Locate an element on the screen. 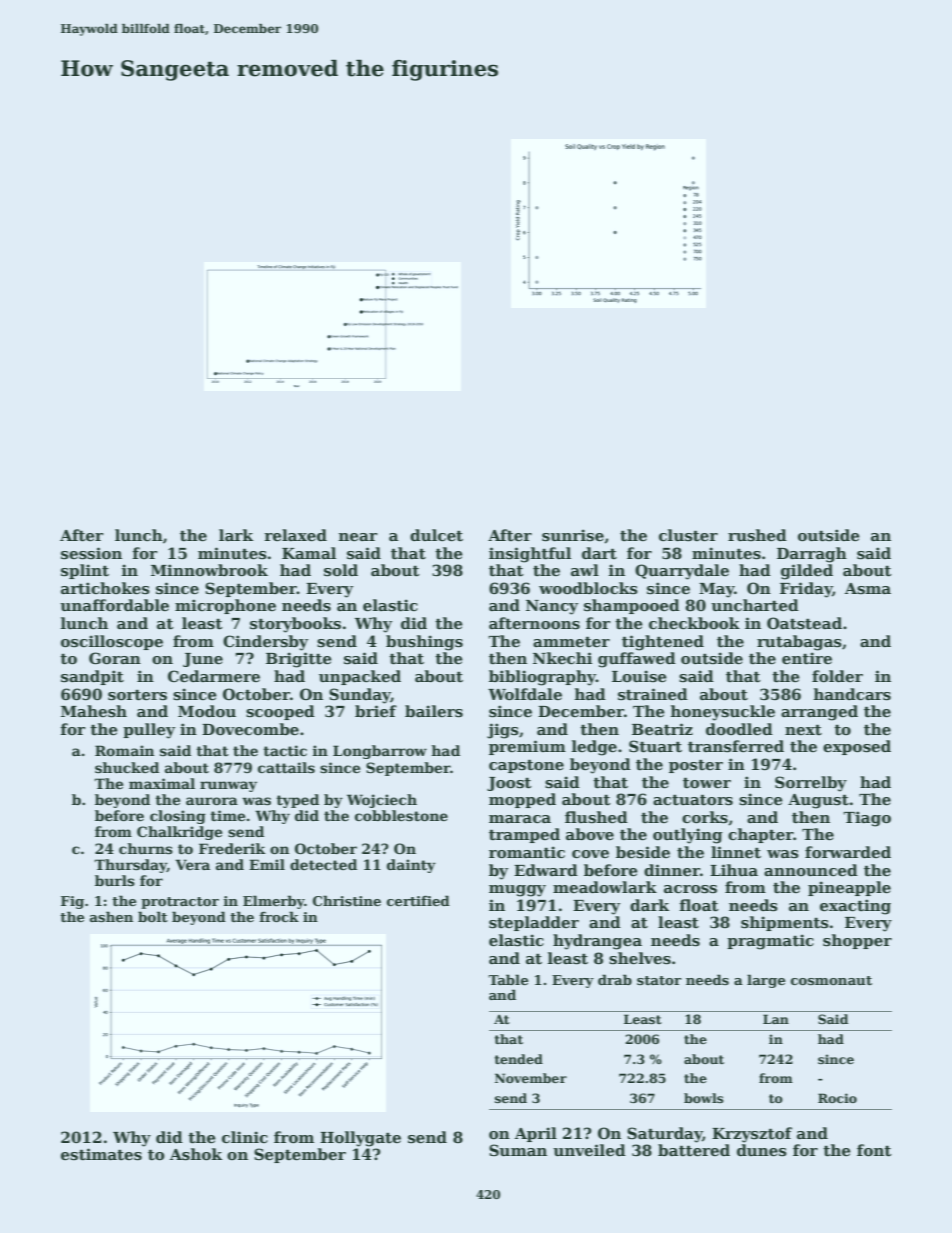 The image size is (952, 1233). forwarded is located at coordinates (848, 852).
